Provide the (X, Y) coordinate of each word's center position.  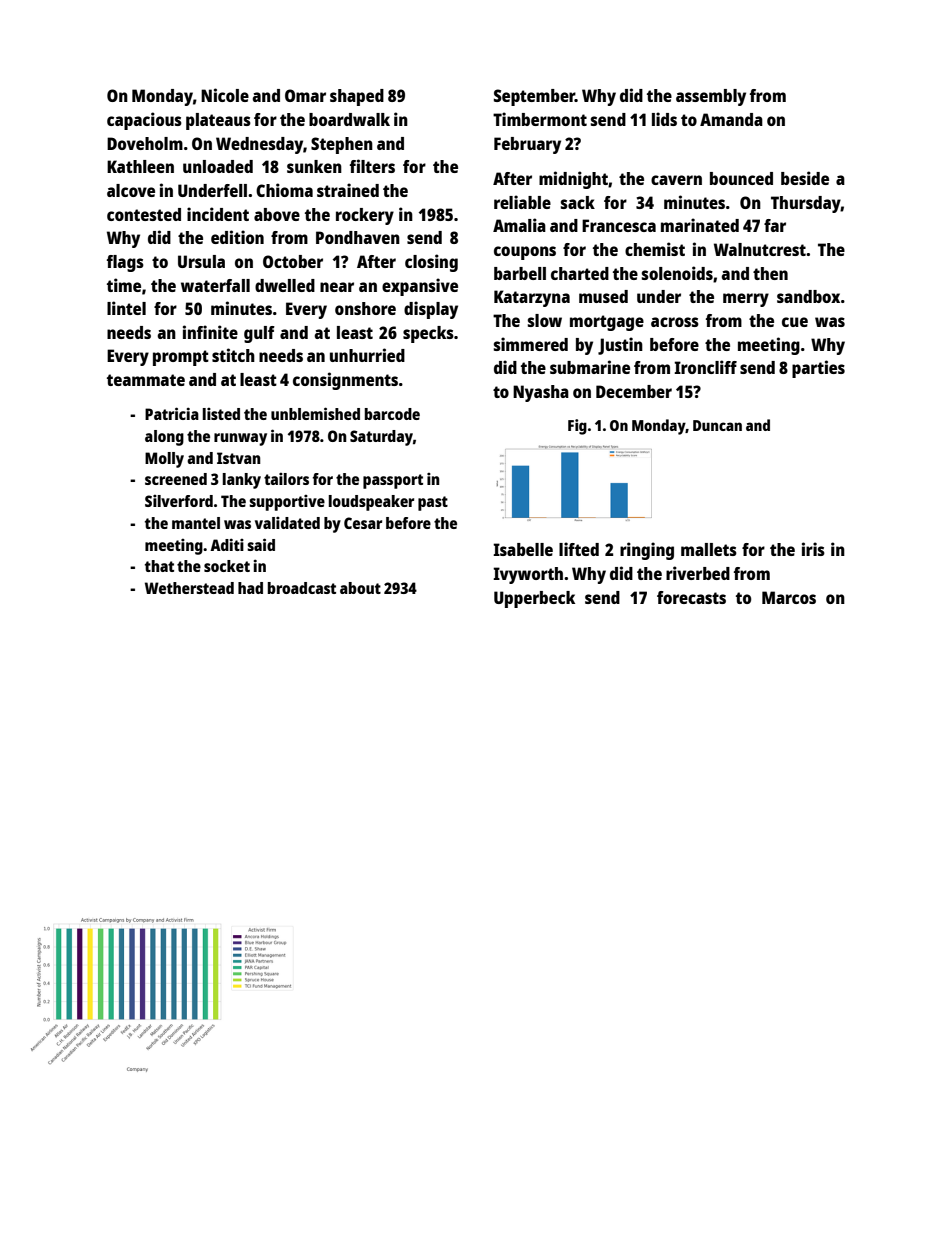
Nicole (225, 95)
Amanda (731, 119)
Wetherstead (189, 588)
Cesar (363, 523)
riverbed (698, 573)
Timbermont (540, 119)
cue (795, 322)
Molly (164, 460)
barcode (392, 414)
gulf (259, 334)
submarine (590, 367)
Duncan (717, 425)
